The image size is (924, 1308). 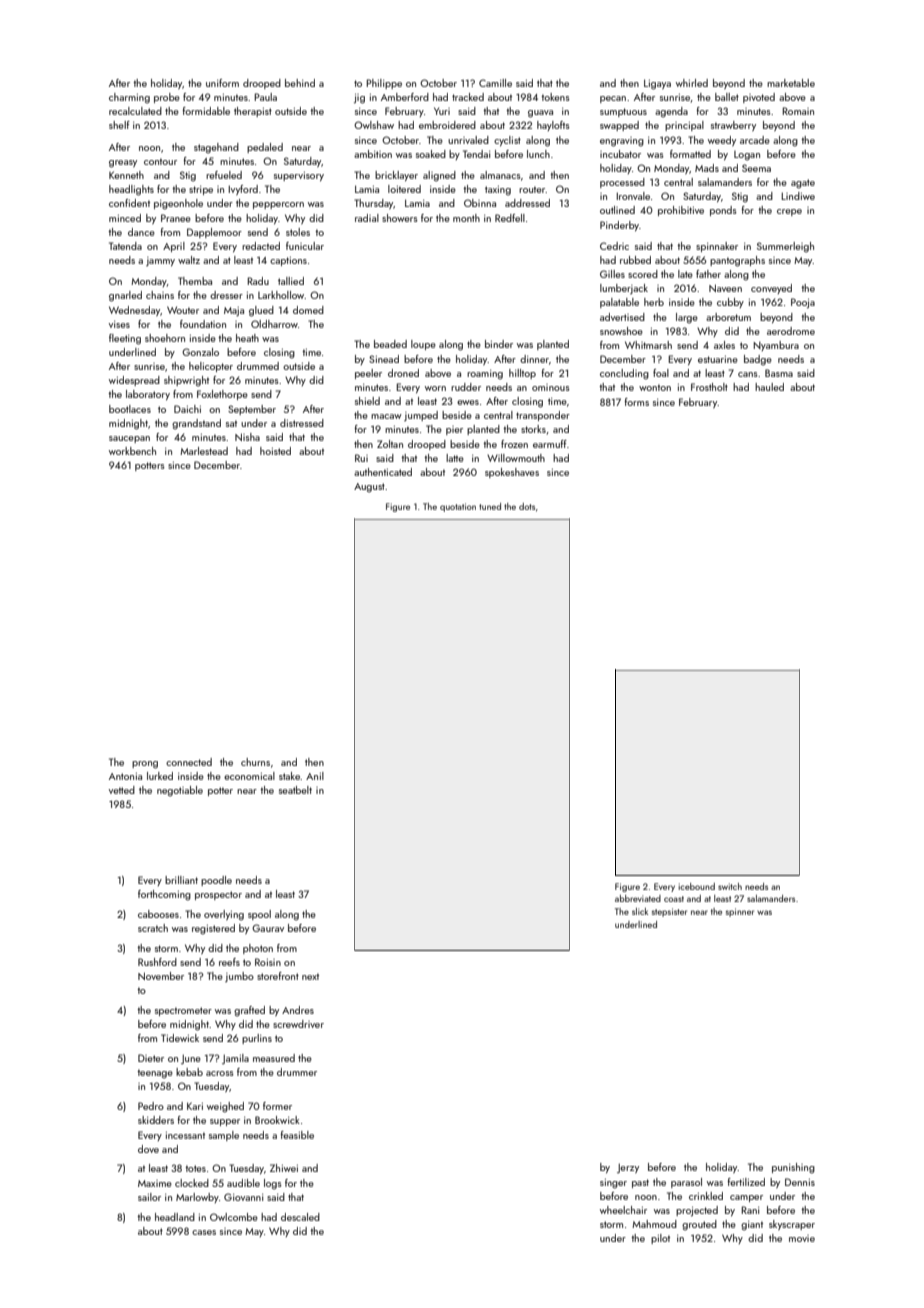 I want to click on Frostholt, so click(x=709, y=387).
